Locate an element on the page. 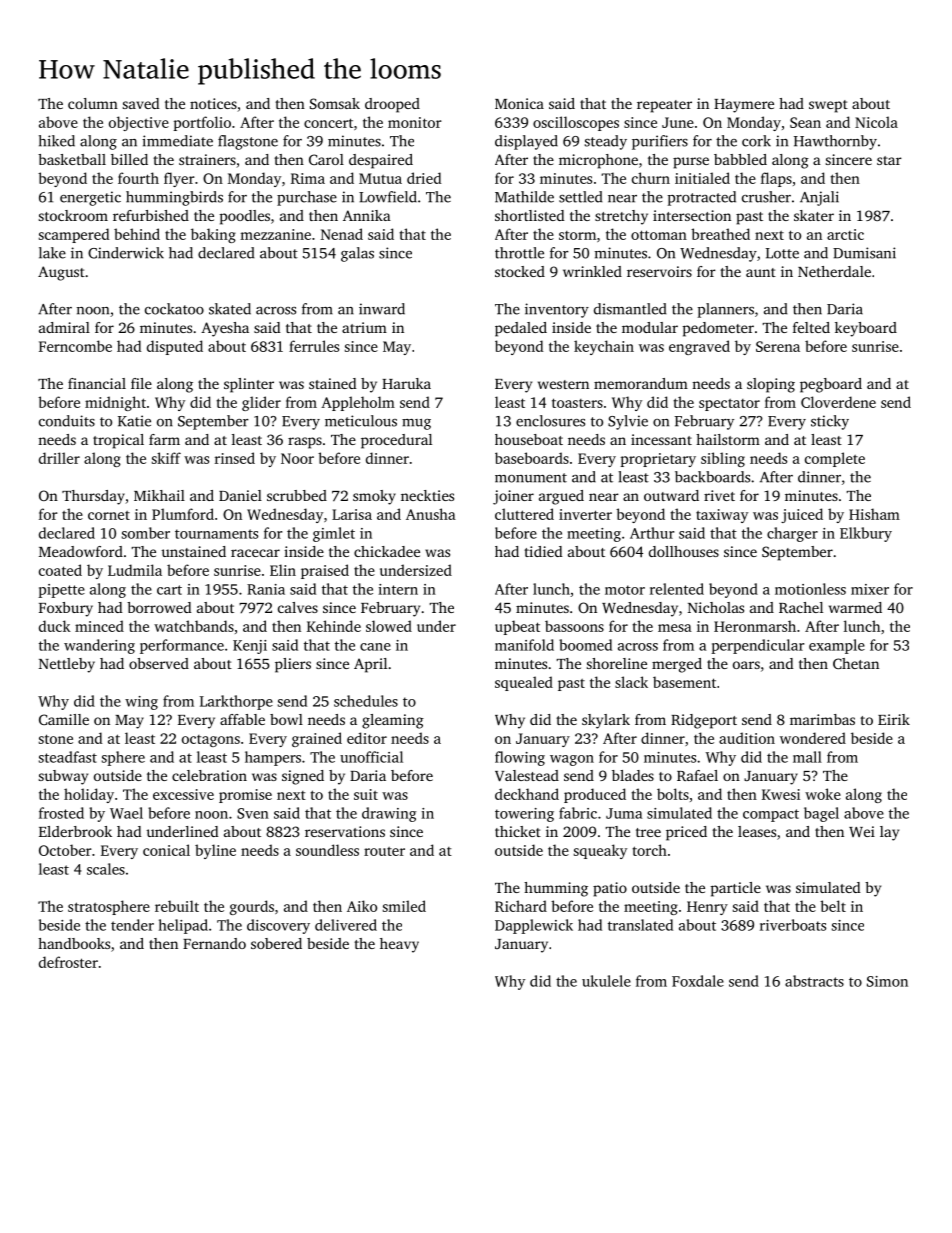  Eirik is located at coordinates (894, 719).
